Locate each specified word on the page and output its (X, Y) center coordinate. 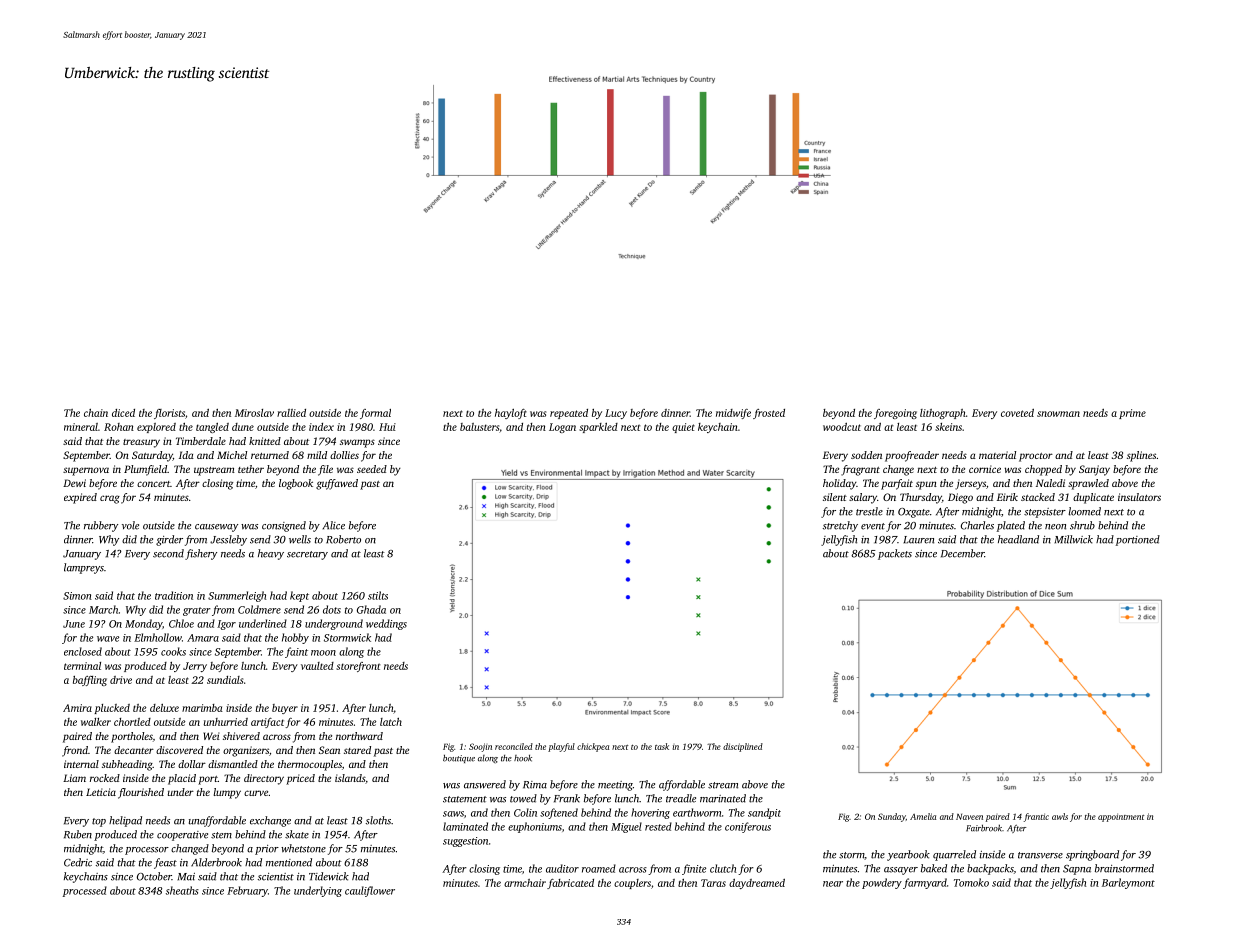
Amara (203, 638)
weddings (386, 624)
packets (895, 554)
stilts (378, 595)
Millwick (1073, 539)
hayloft (511, 414)
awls (1060, 816)
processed (85, 891)
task (662, 746)
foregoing (895, 414)
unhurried (226, 722)
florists (169, 414)
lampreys (84, 568)
